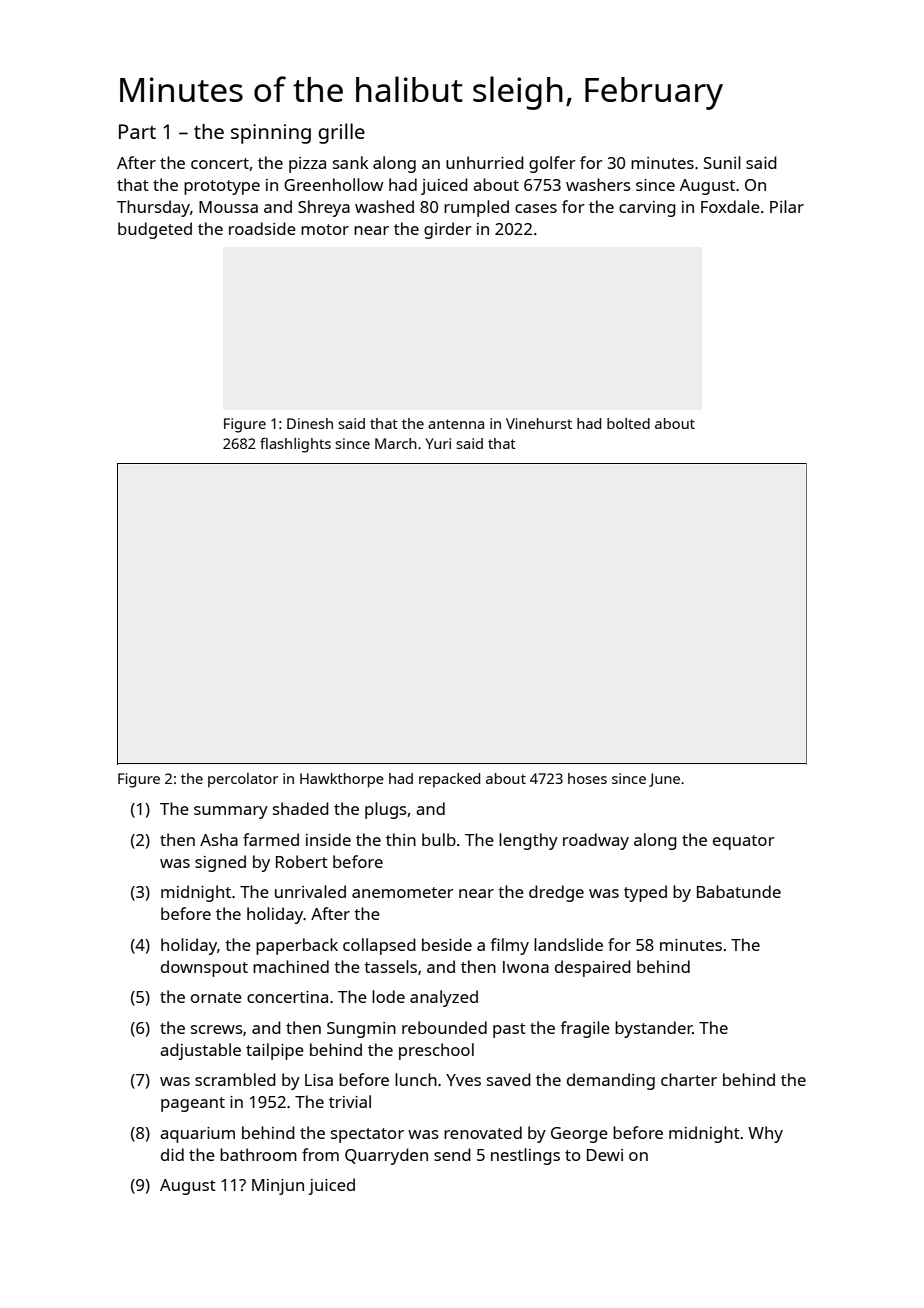 The height and width of the screenshot is (1308, 924). Describe the element at coordinates (605, 1155) in the screenshot. I see `Dewi` at that location.
